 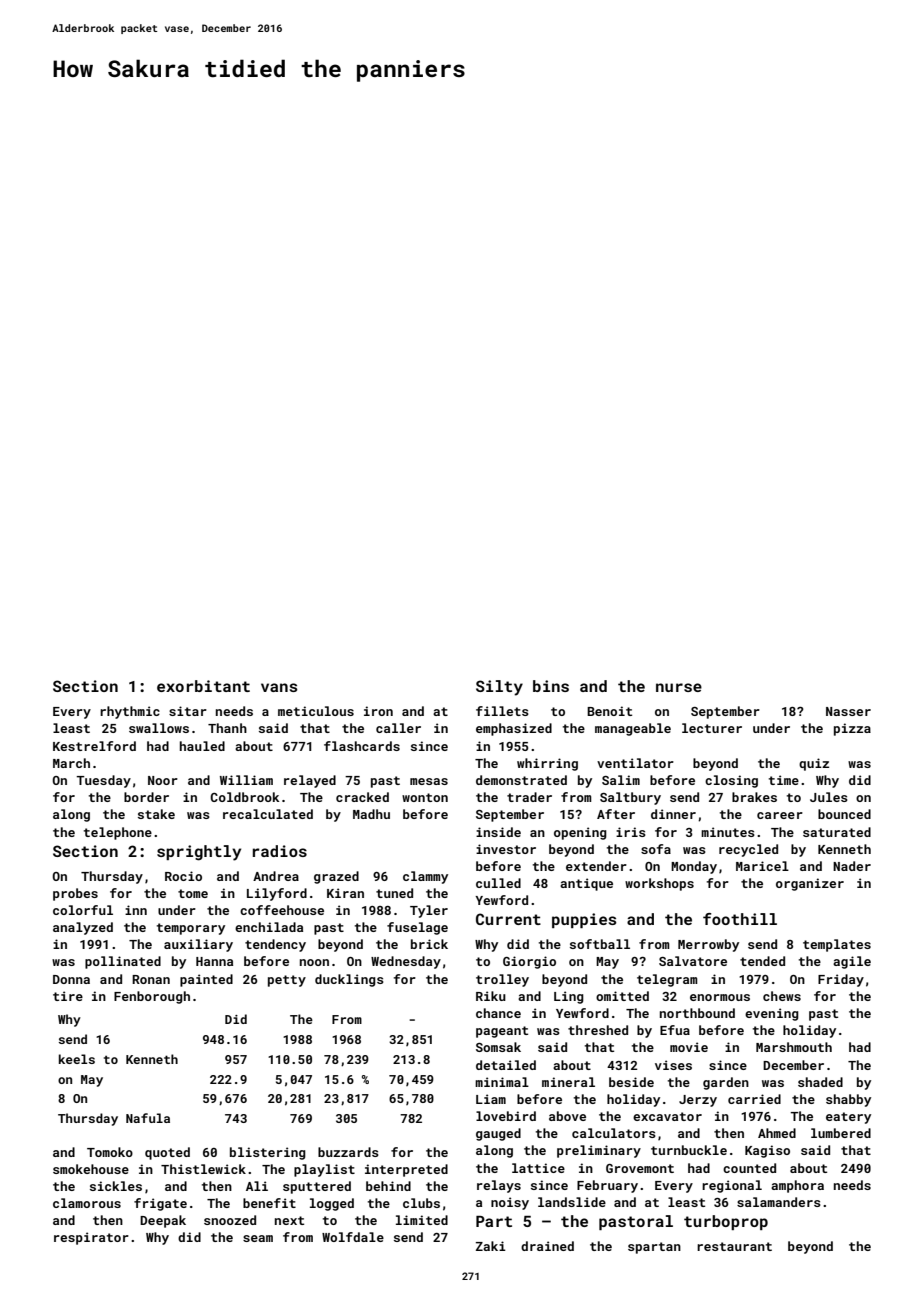 What do you see at coordinates (258, 1238) in the screenshot?
I see `seam` at bounding box center [258, 1238].
